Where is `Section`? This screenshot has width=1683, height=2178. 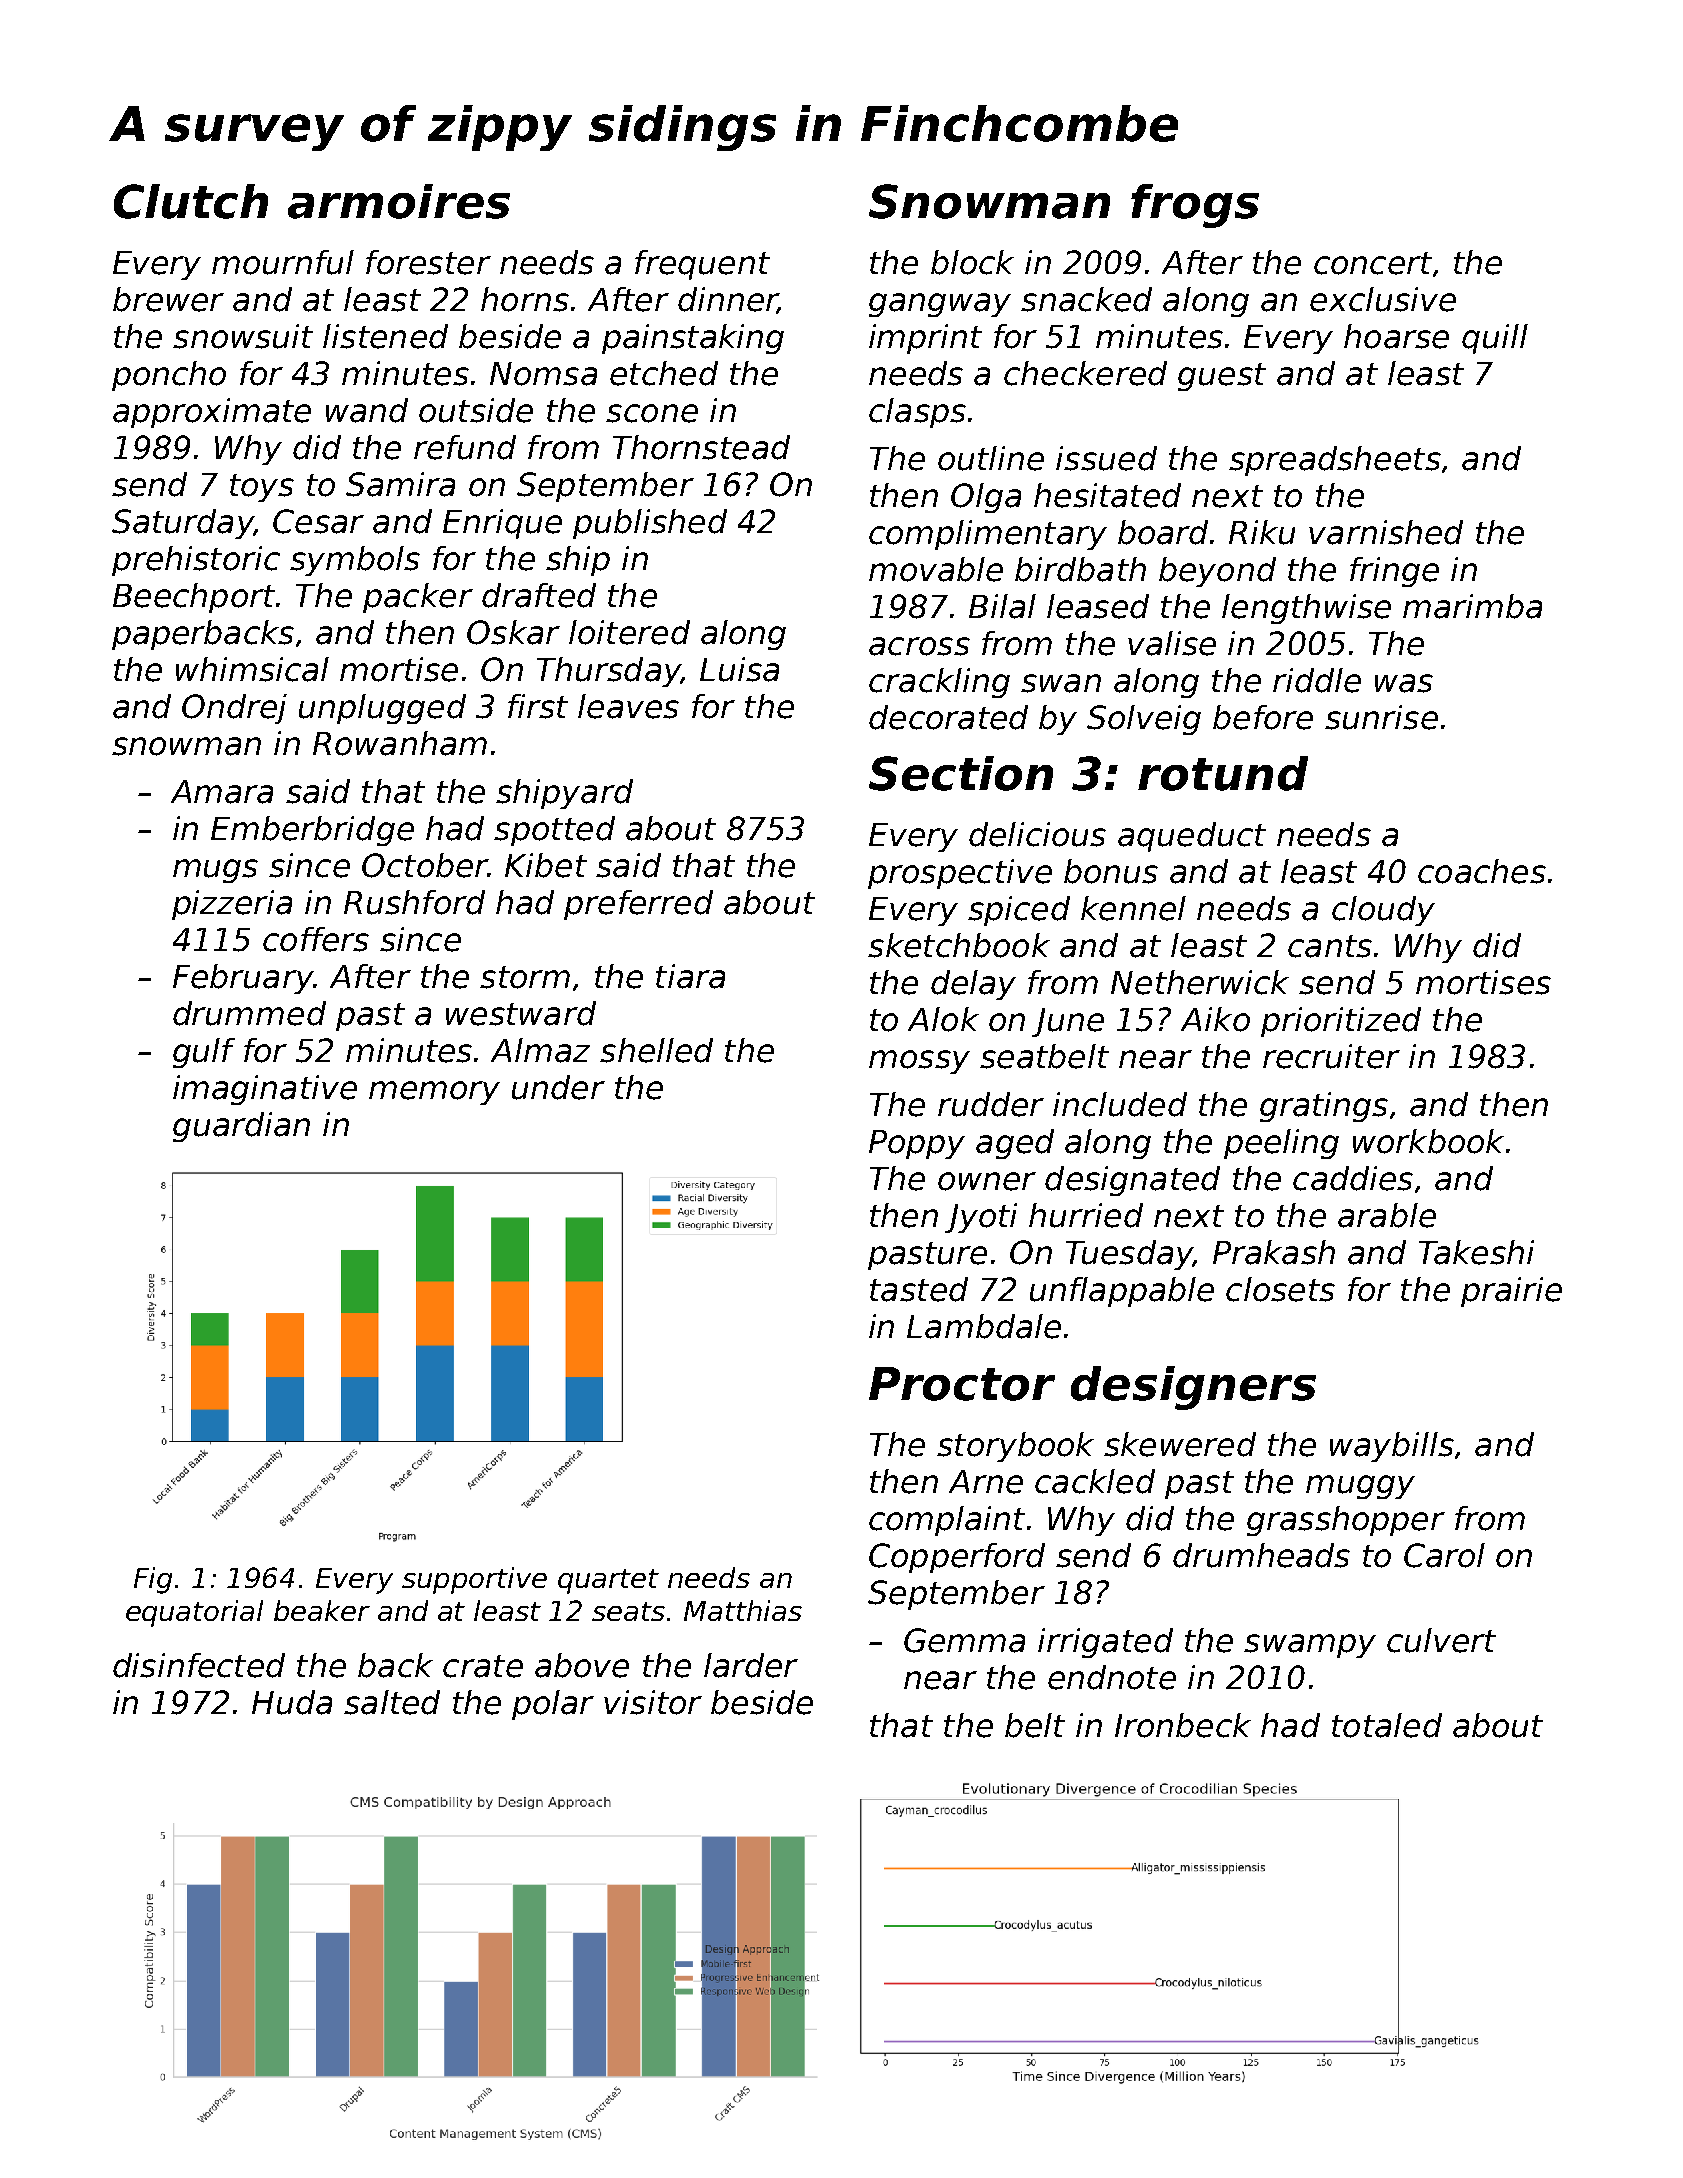 Section is located at coordinates (961, 773).
